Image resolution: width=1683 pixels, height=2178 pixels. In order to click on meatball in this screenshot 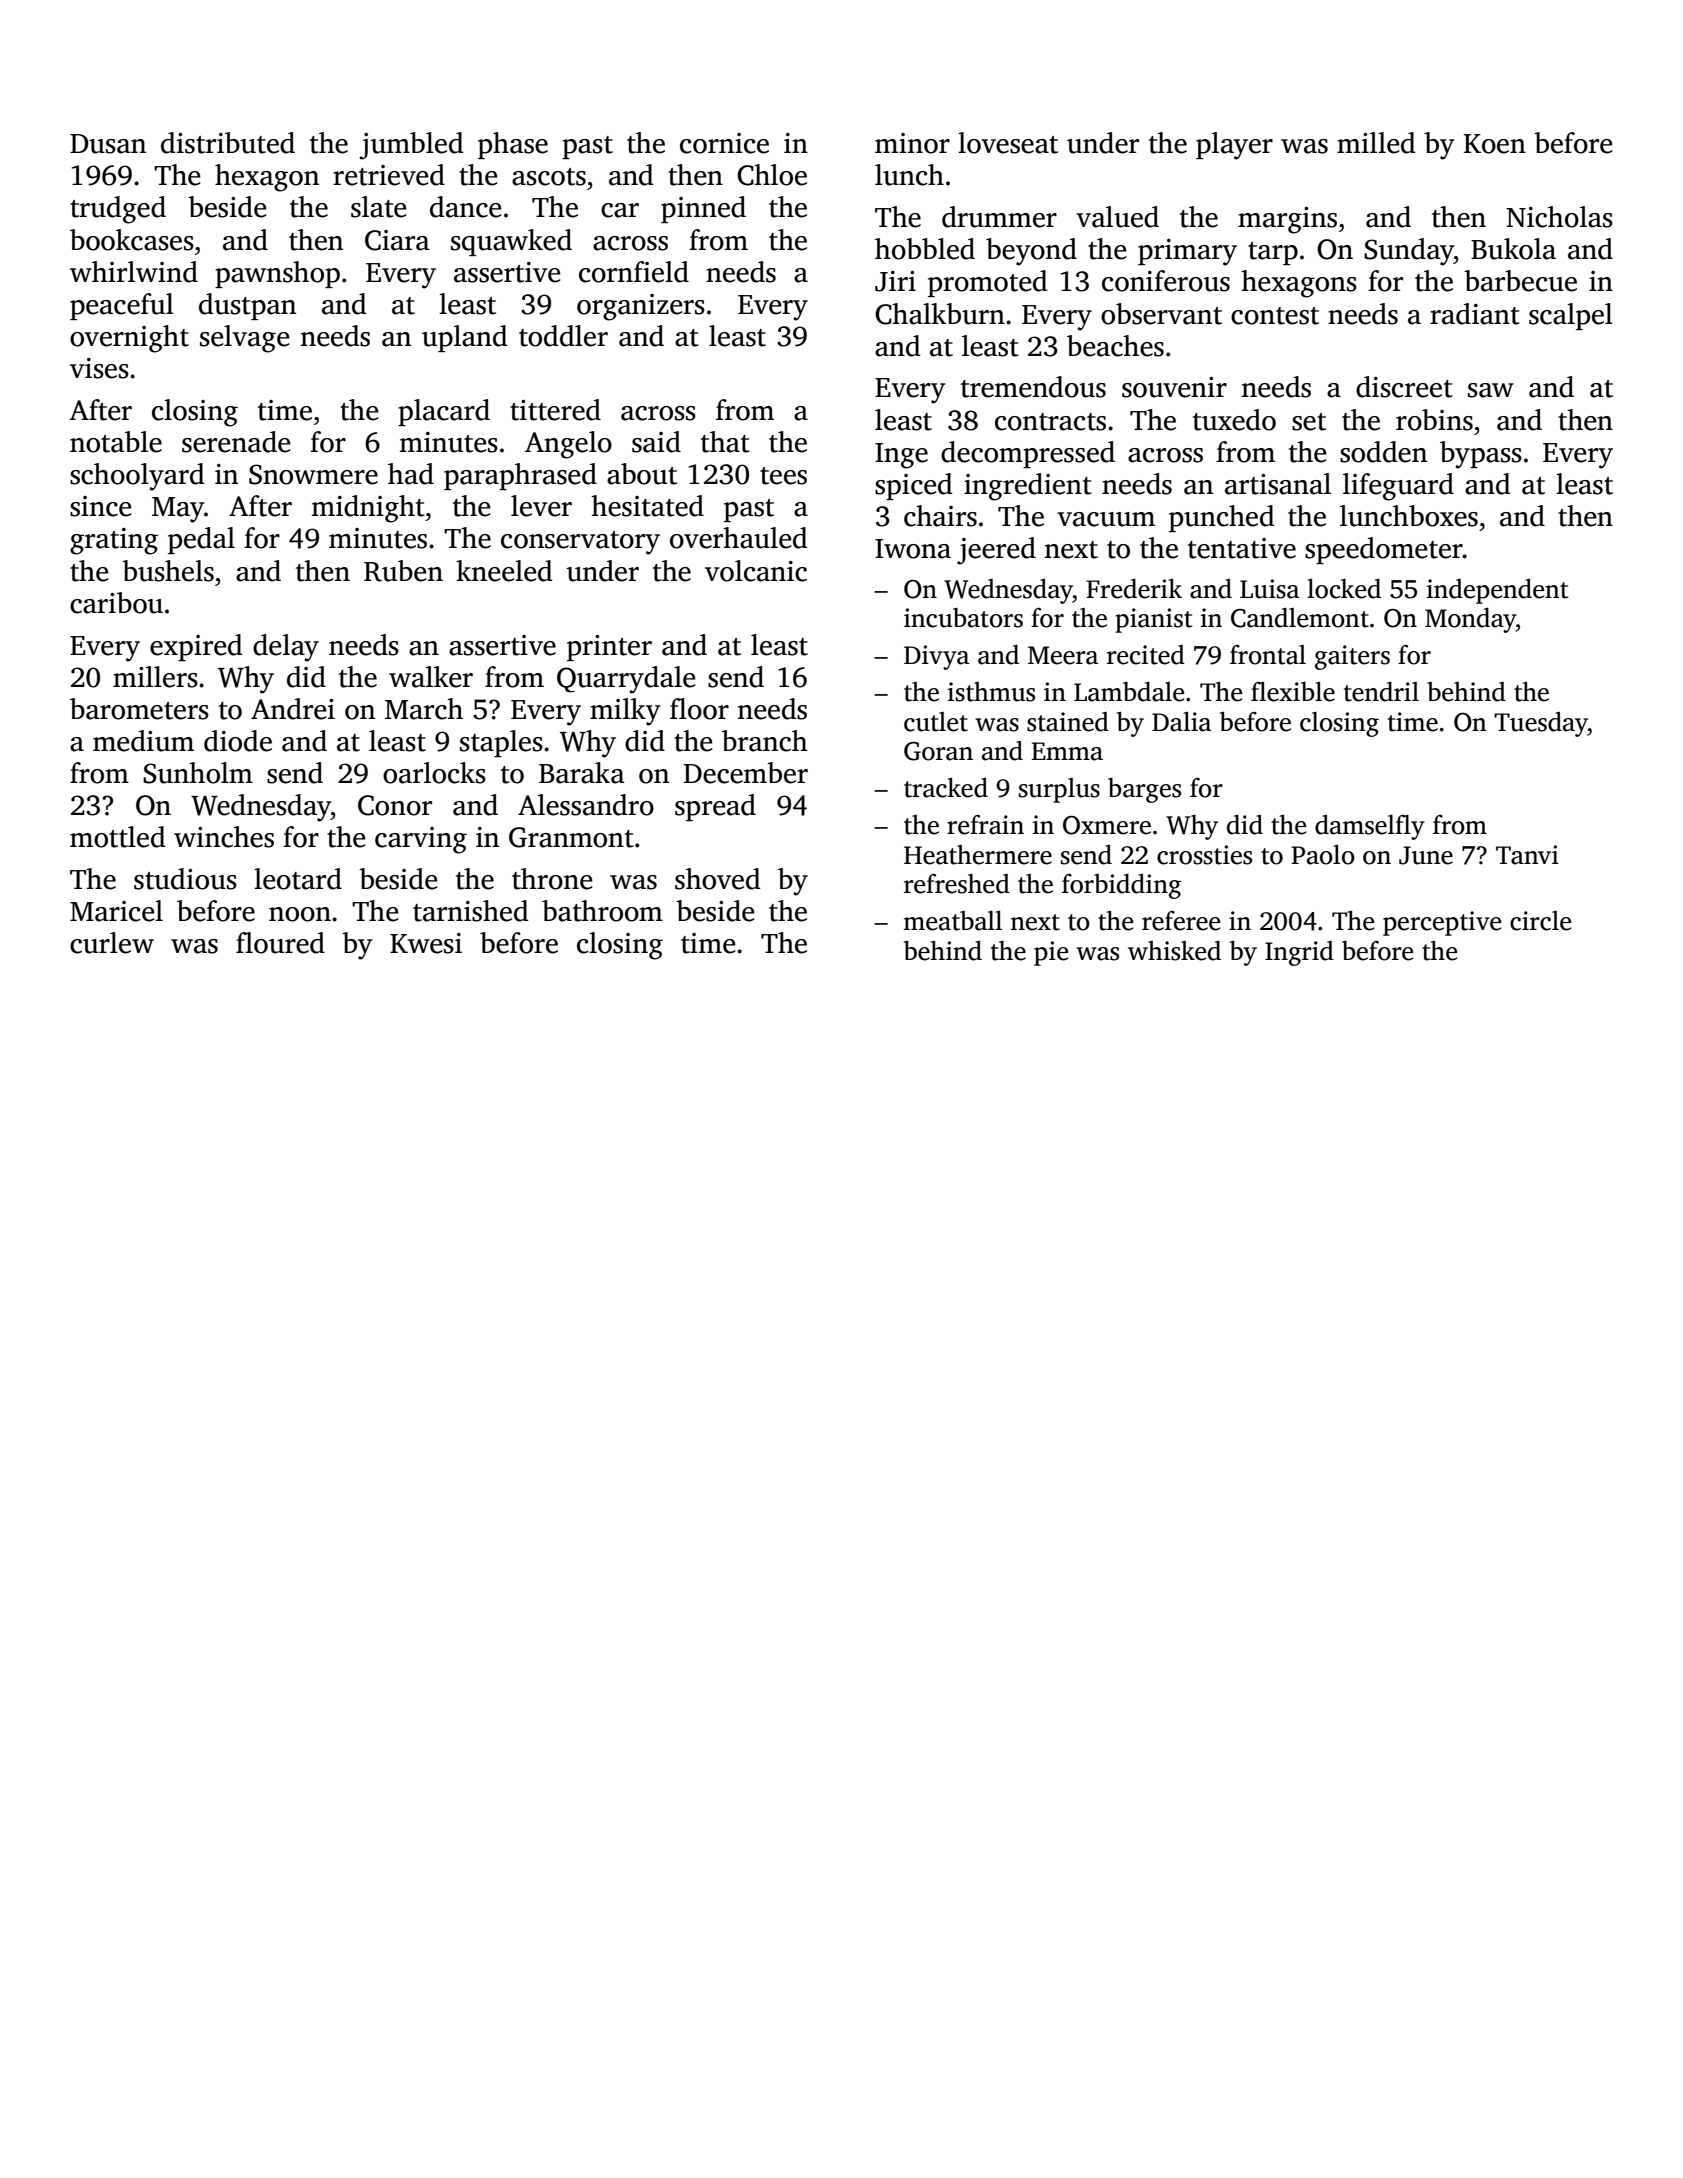, I will do `click(952, 921)`.
